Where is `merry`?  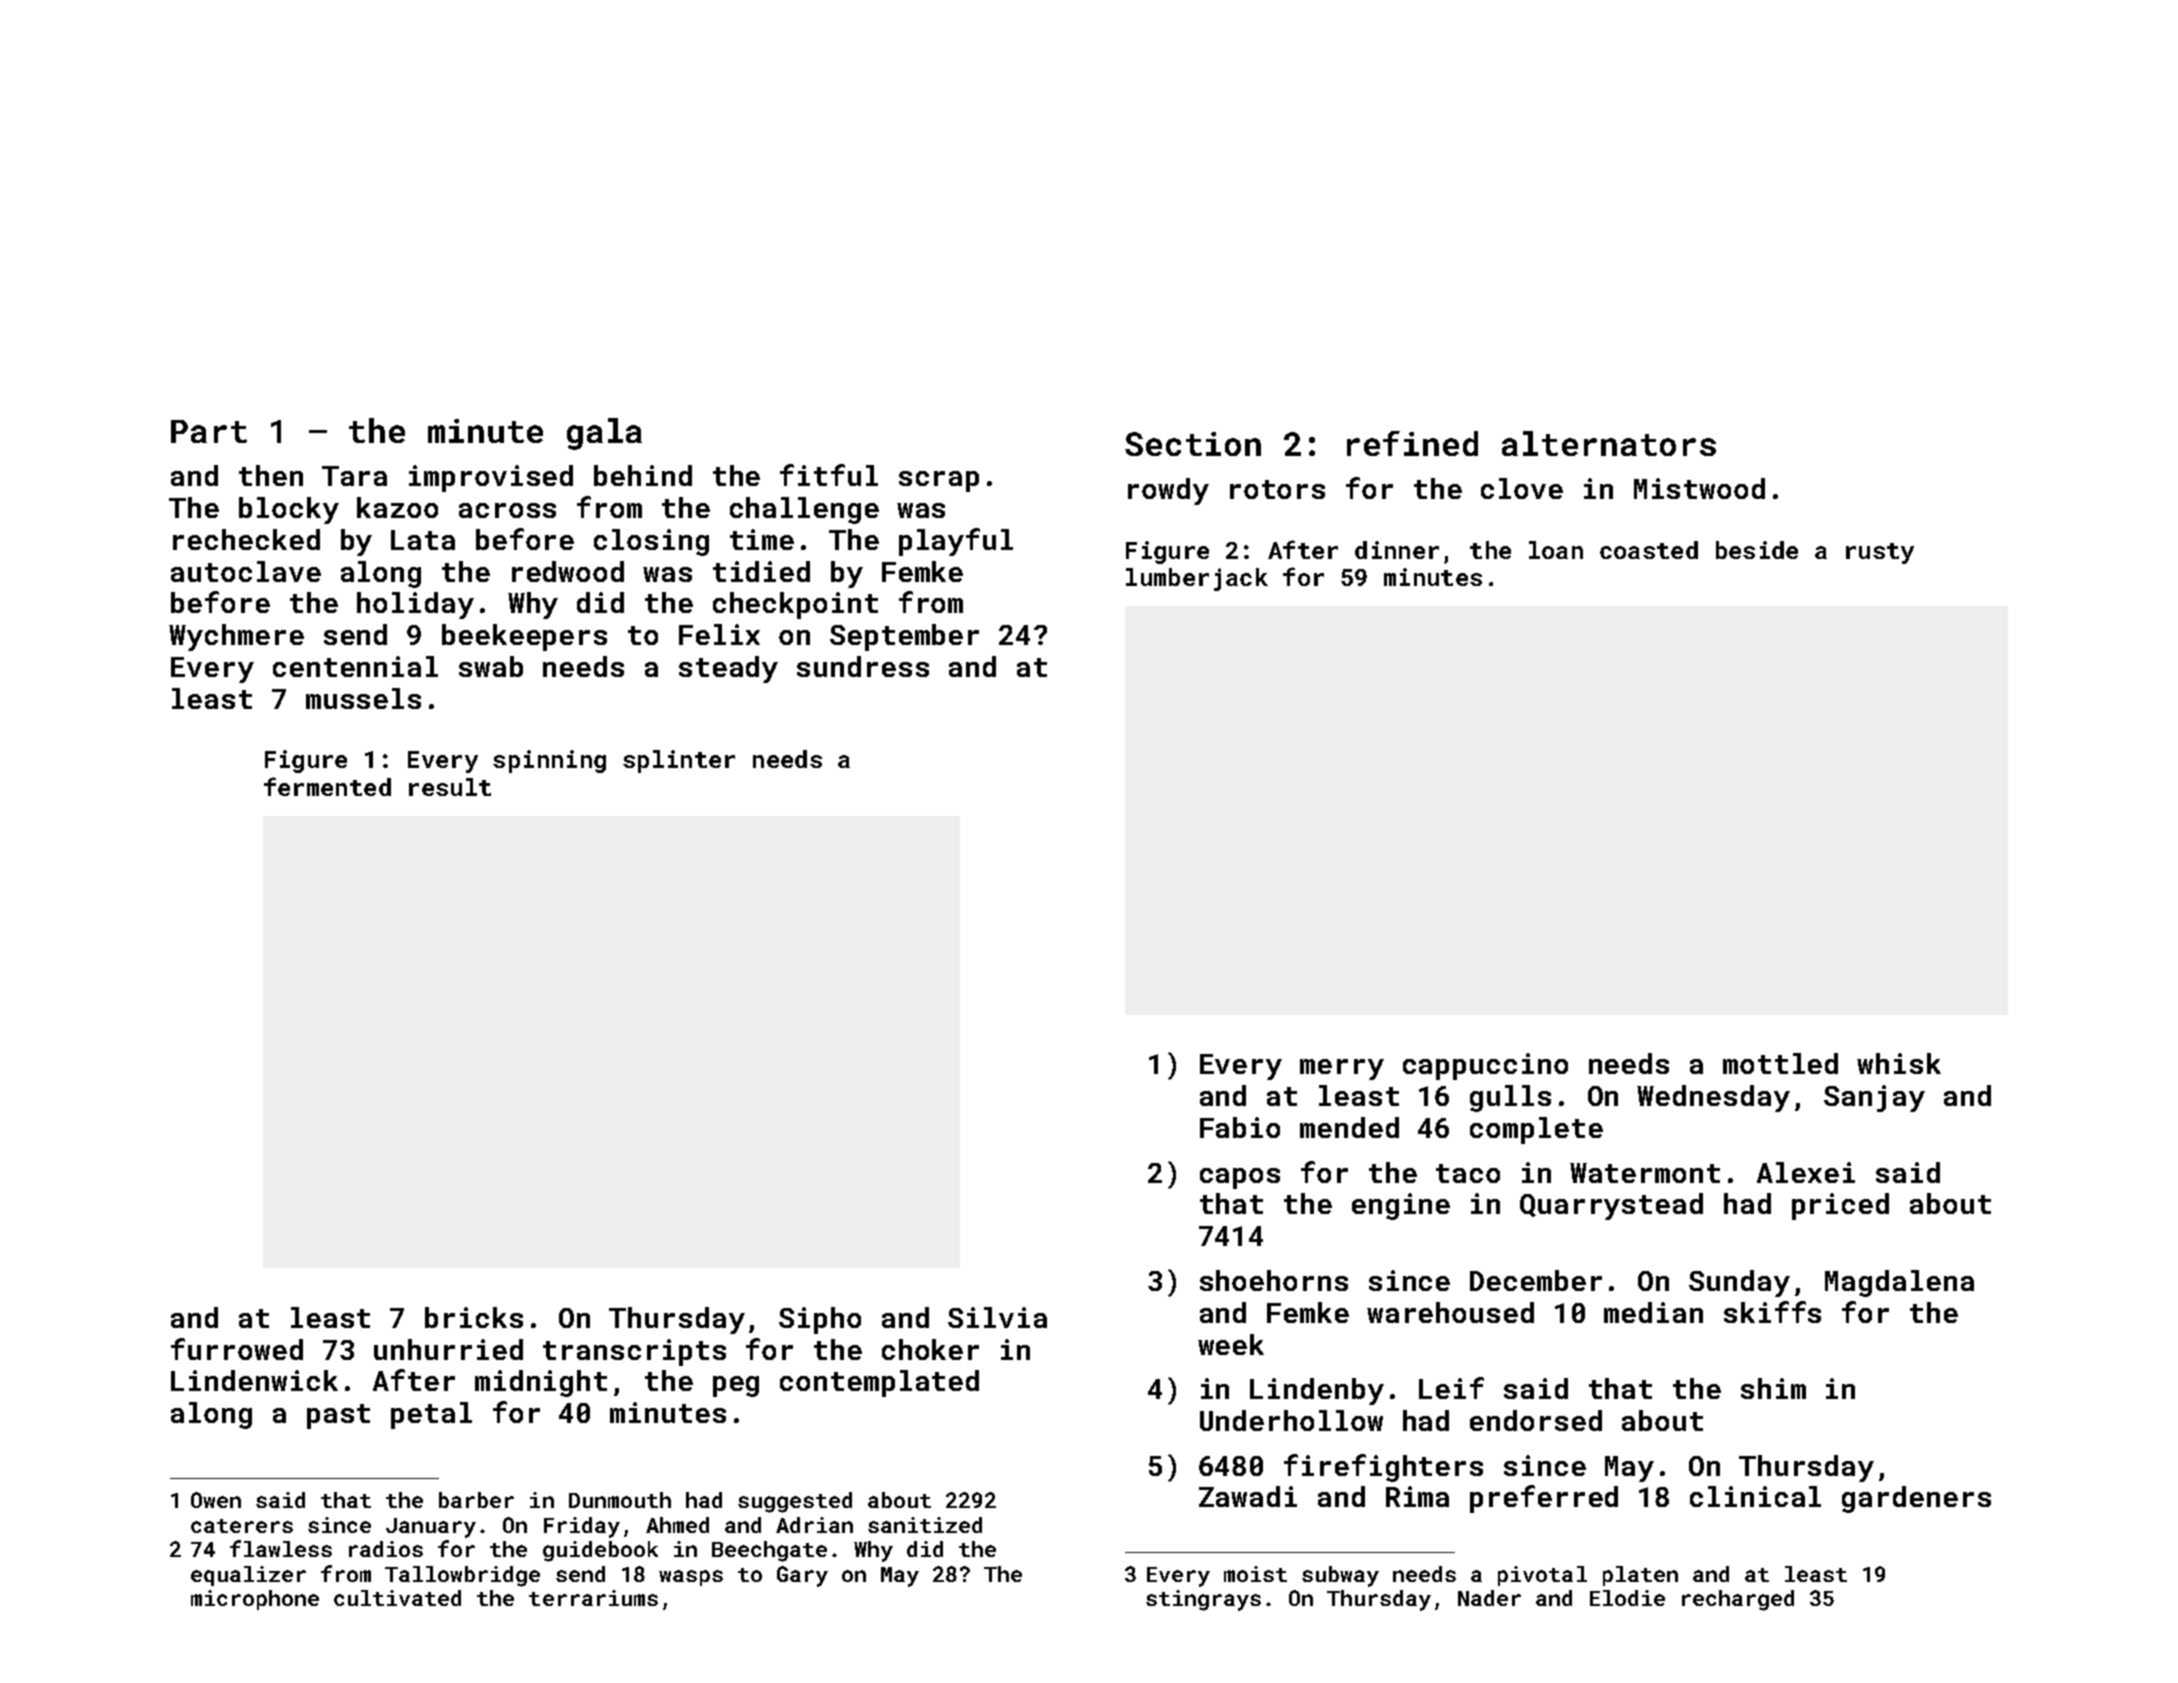
merry is located at coordinates (1342, 1069).
